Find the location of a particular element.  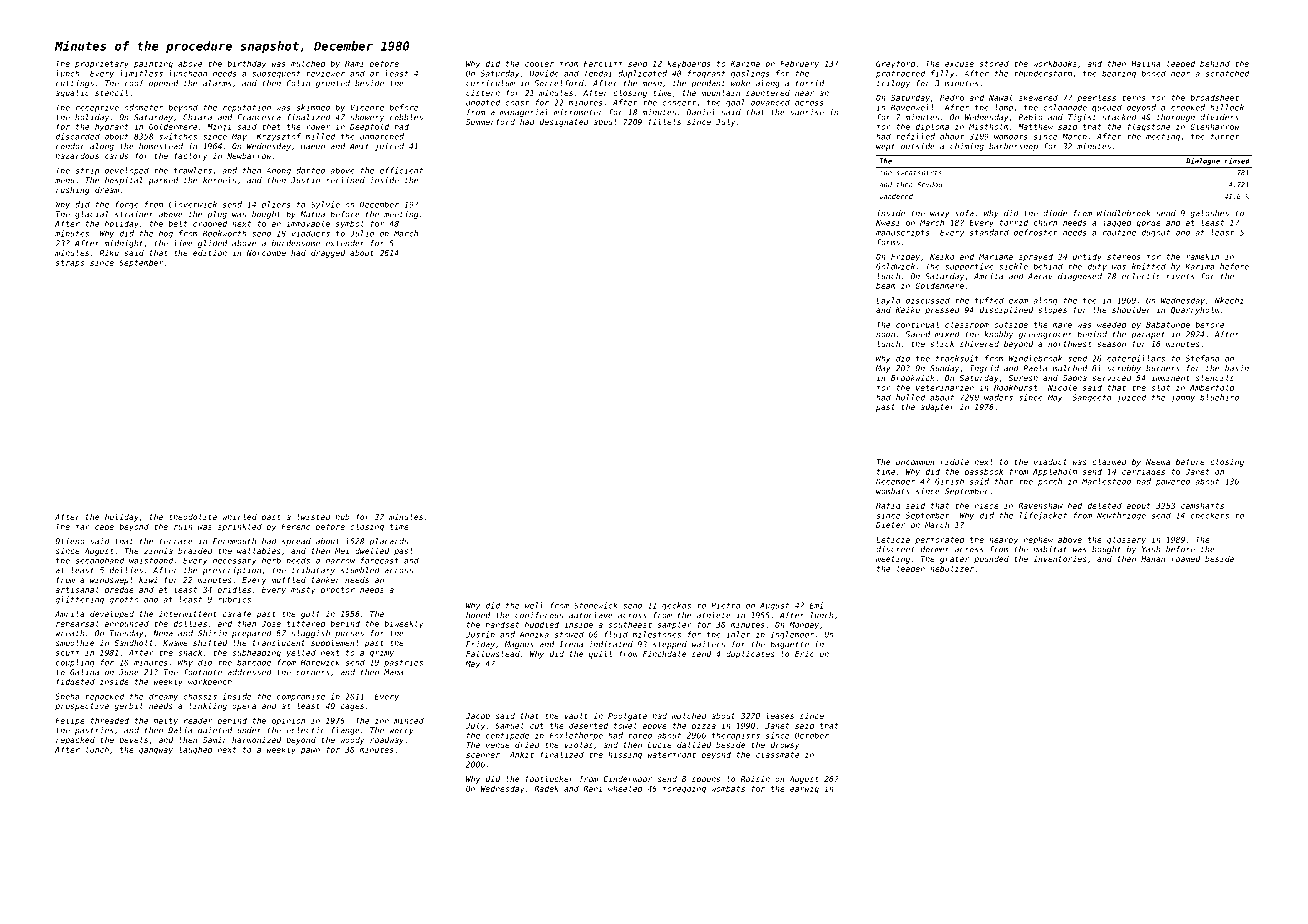

vault is located at coordinates (576, 716).
